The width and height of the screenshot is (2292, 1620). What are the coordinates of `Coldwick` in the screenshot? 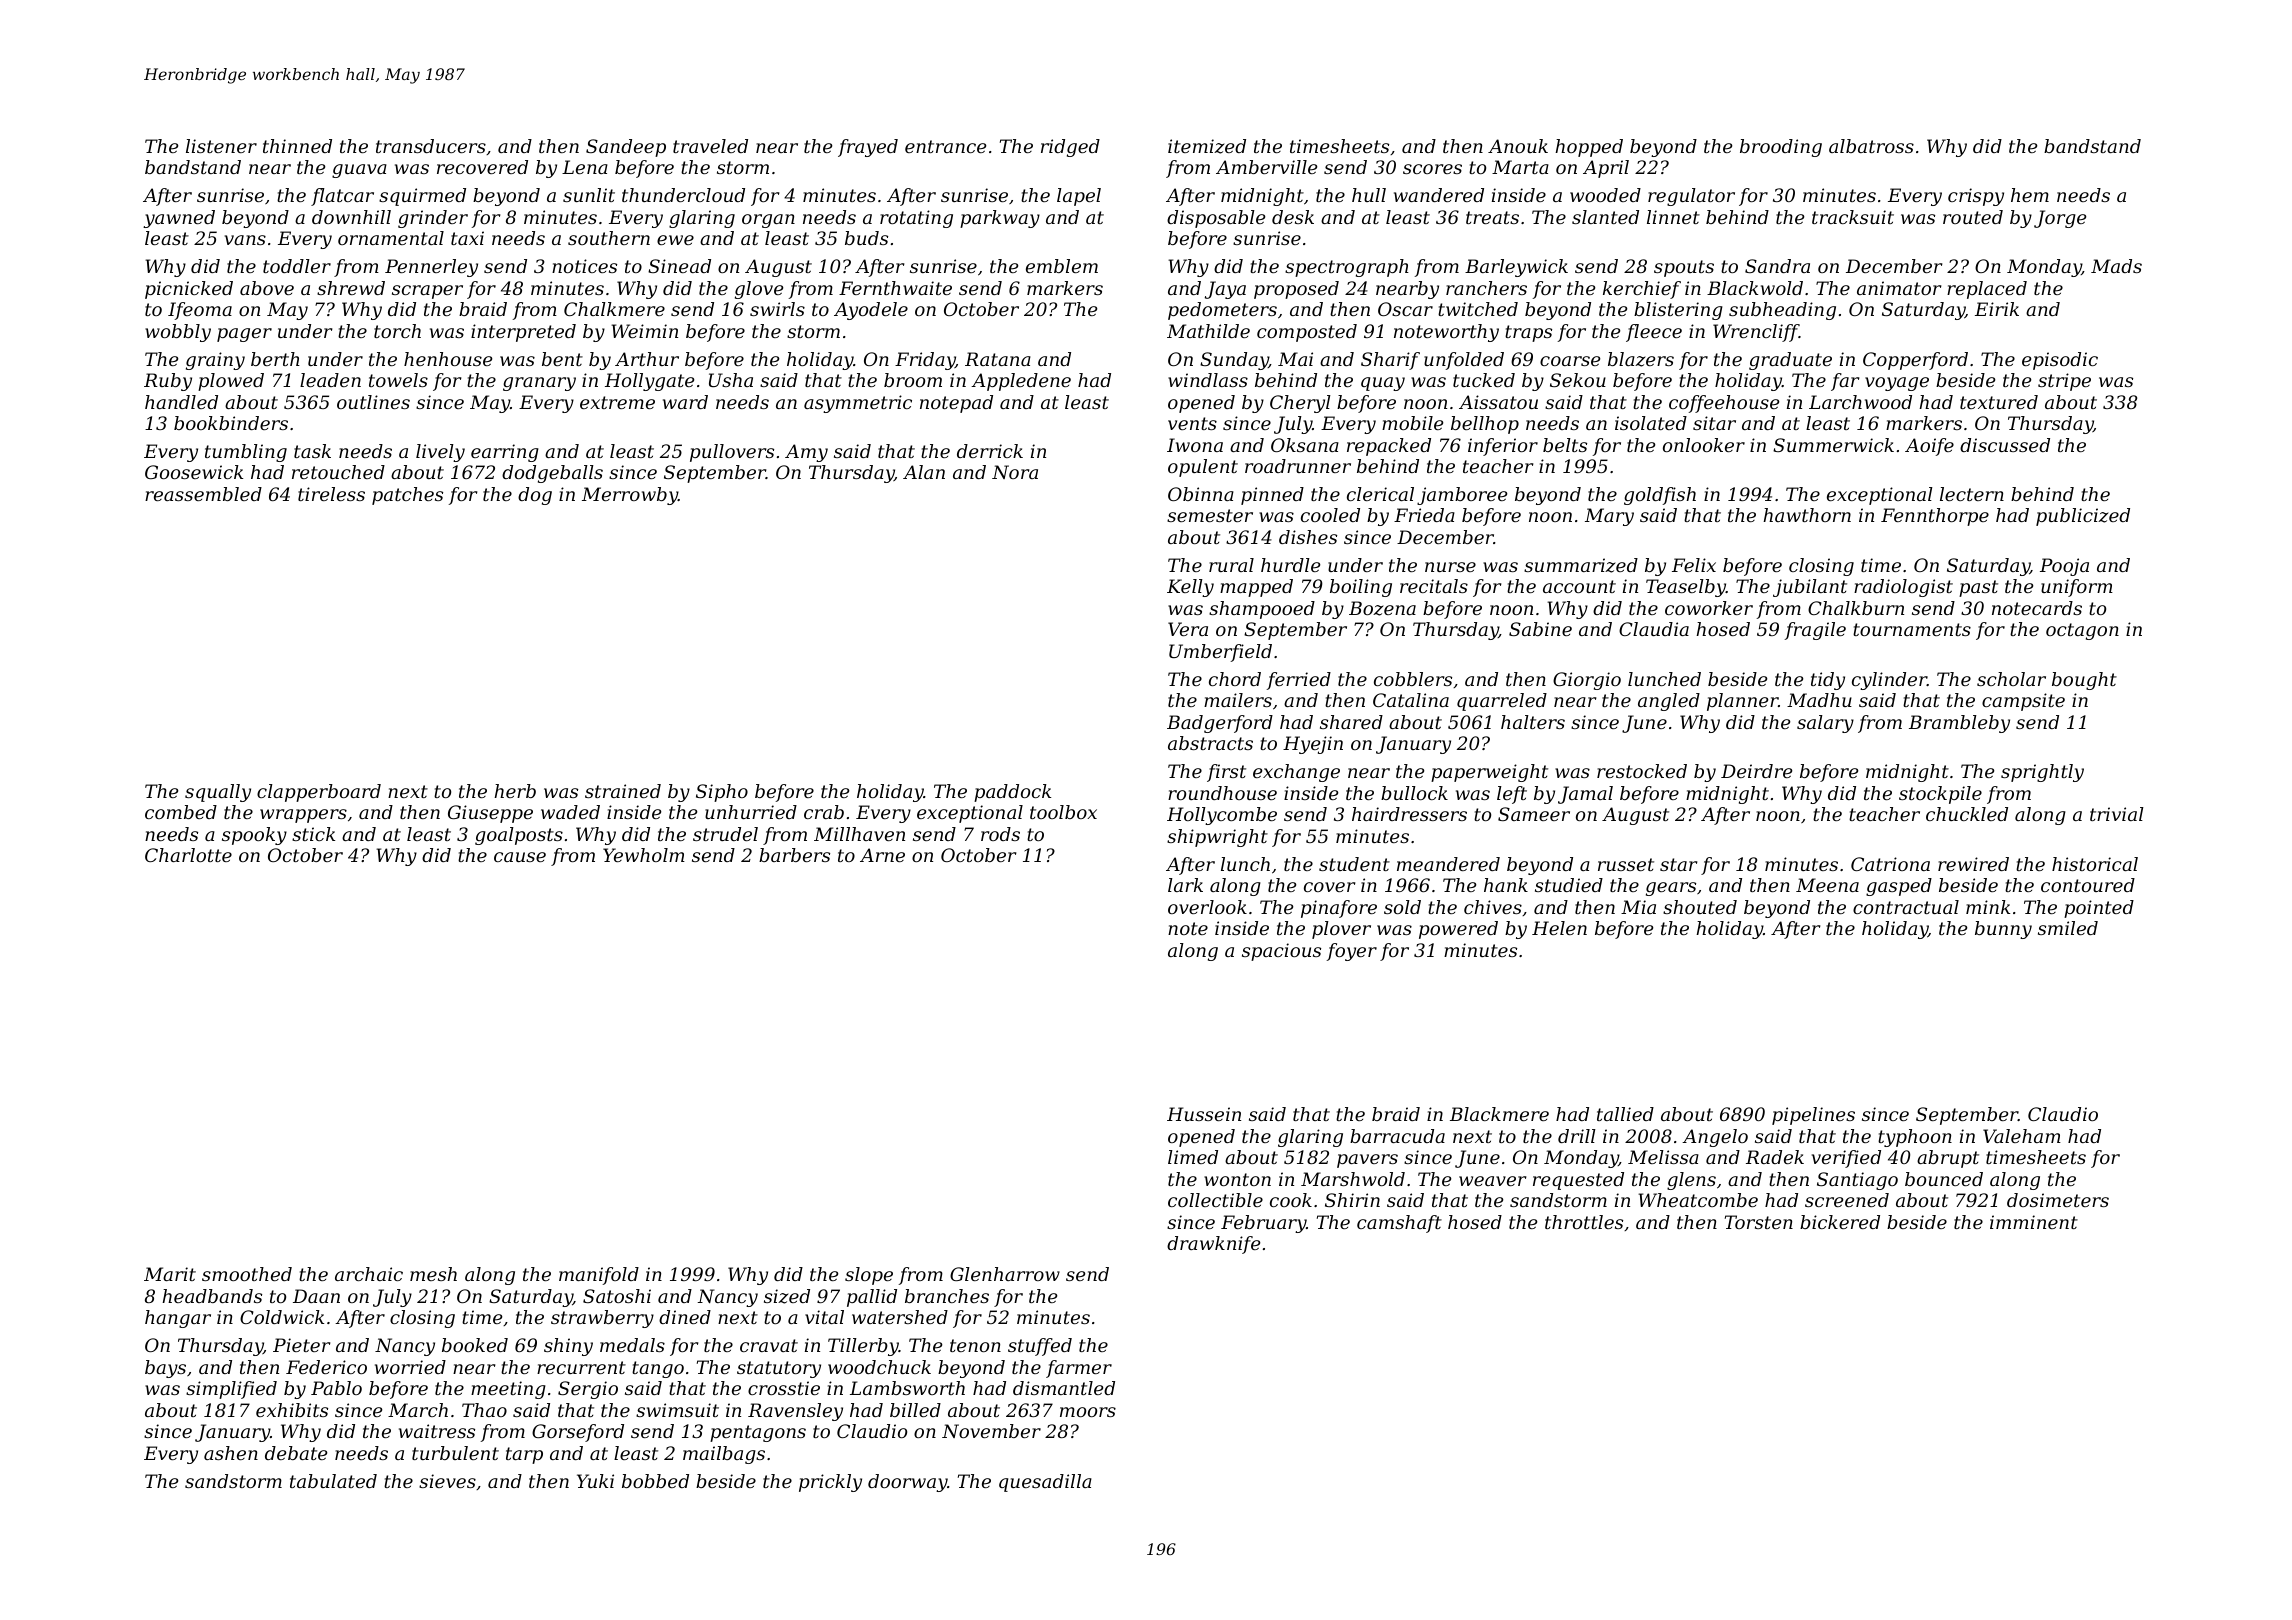 It's located at (282, 1317).
